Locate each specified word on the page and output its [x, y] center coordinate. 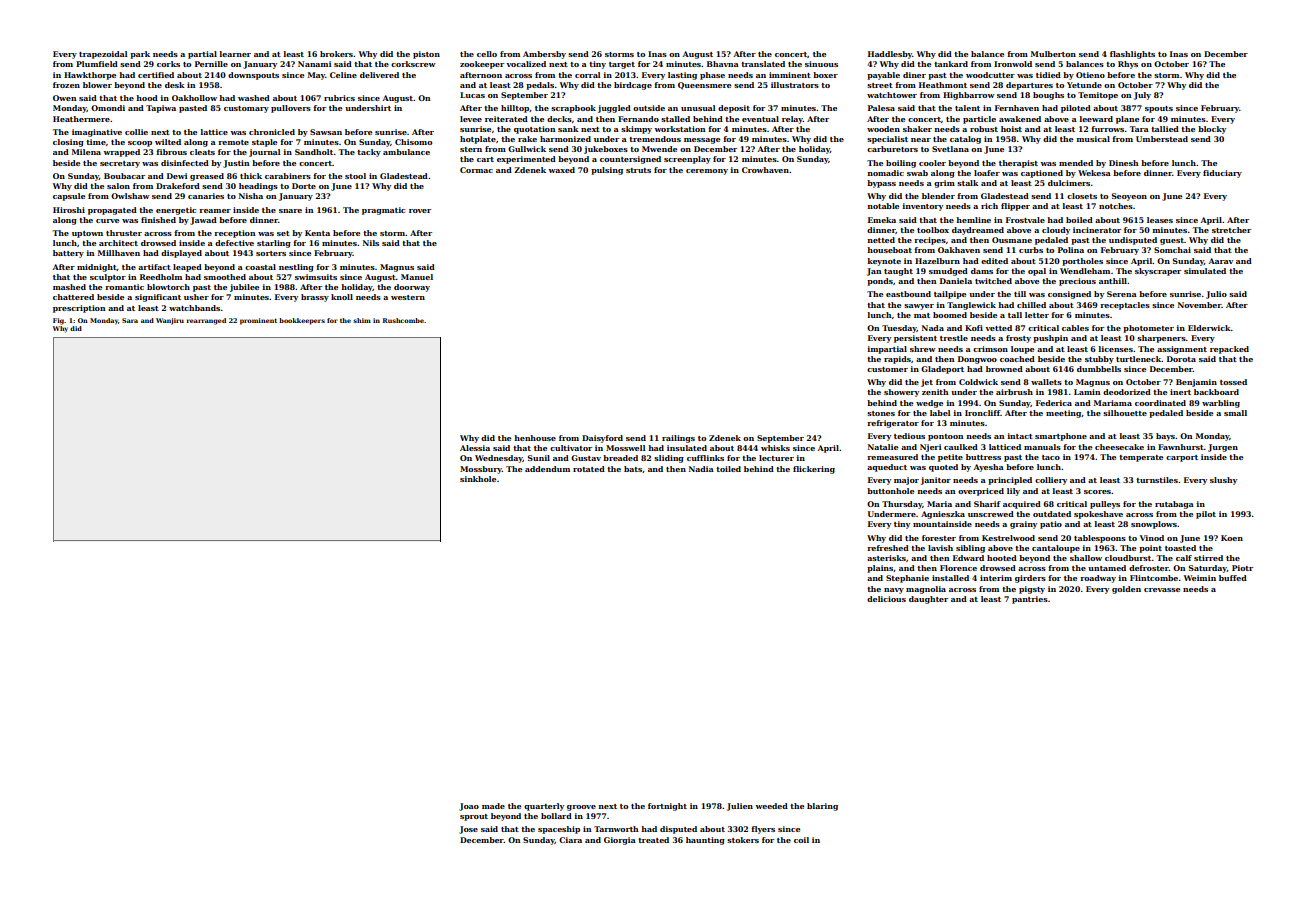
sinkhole [478, 479]
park [140, 55]
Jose [468, 830]
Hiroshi [69, 210]
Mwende [659, 149]
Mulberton [1053, 54]
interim [996, 578]
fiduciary [1222, 174]
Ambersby [544, 55]
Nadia [701, 469]
